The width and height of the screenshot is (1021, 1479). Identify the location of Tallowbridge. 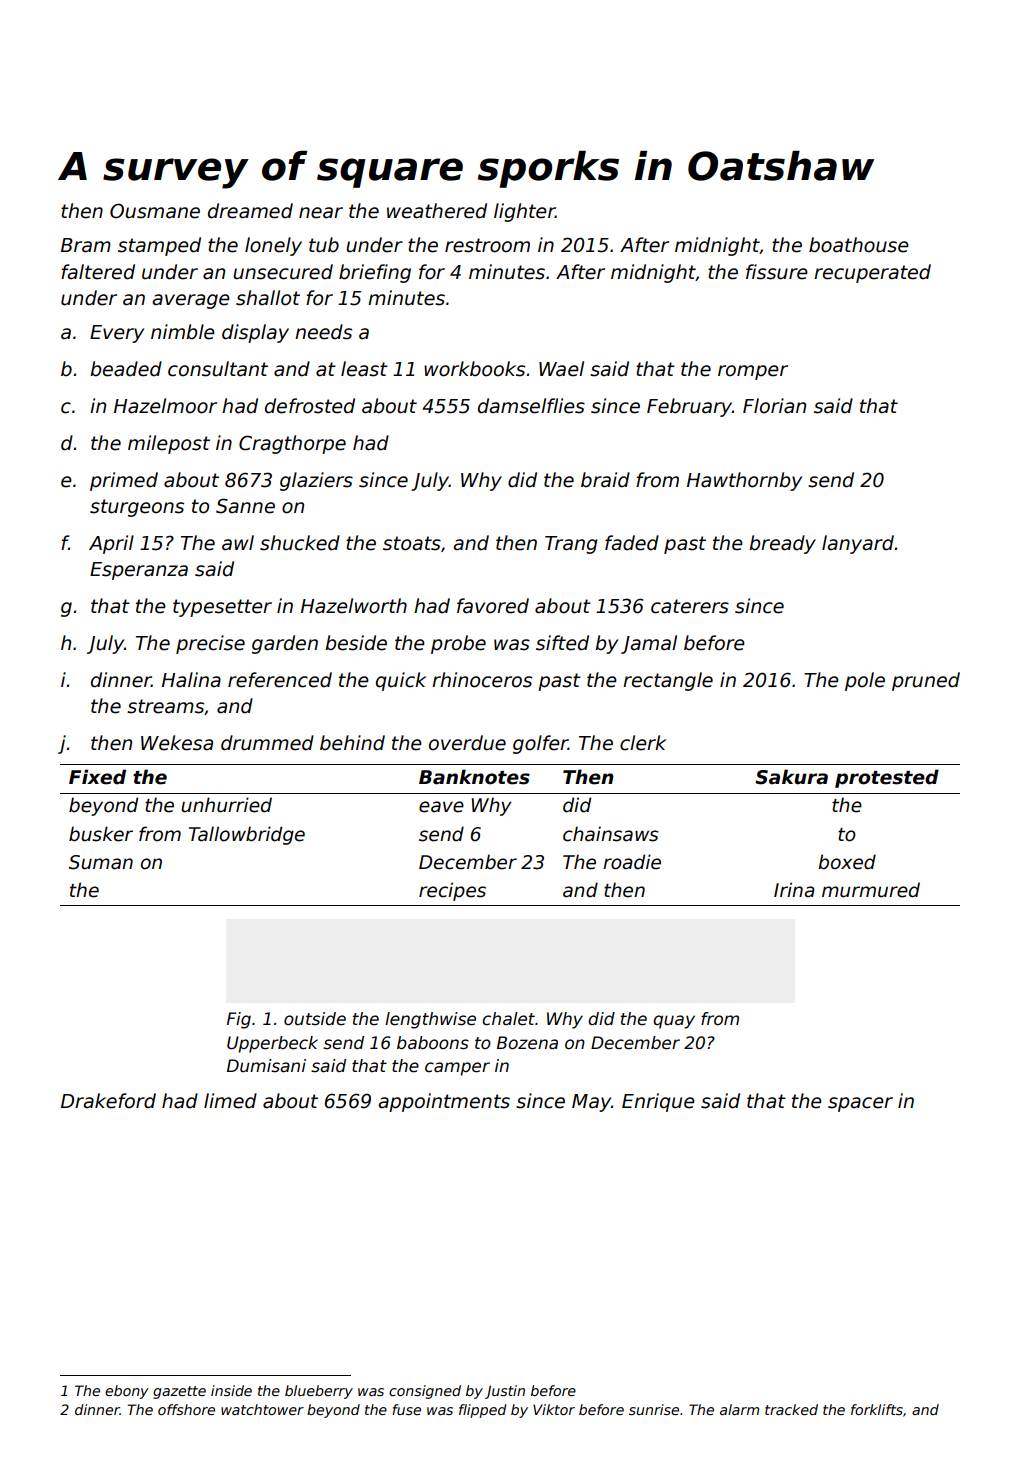
(247, 835).
